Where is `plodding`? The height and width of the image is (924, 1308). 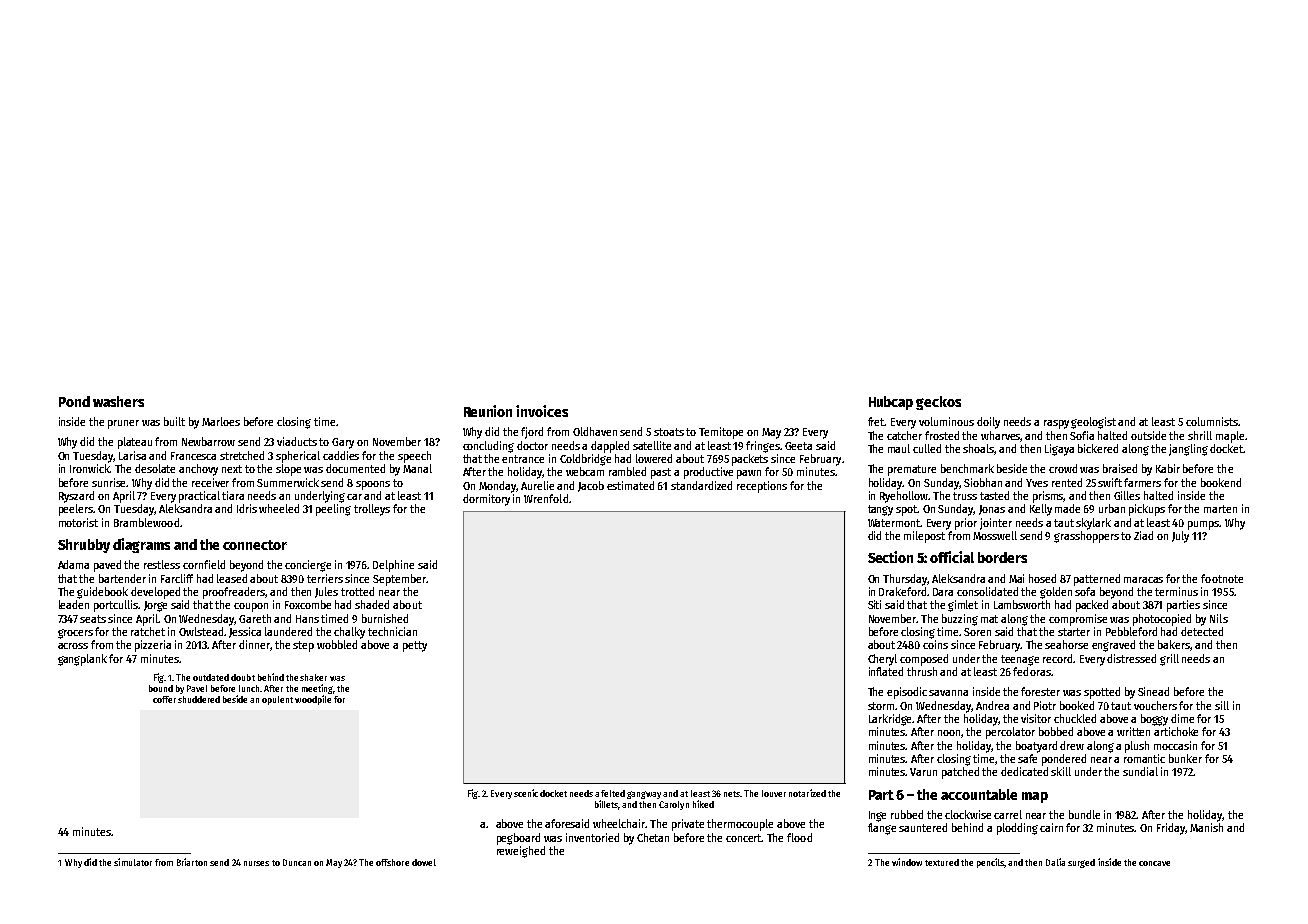 plodding is located at coordinates (1017, 829).
